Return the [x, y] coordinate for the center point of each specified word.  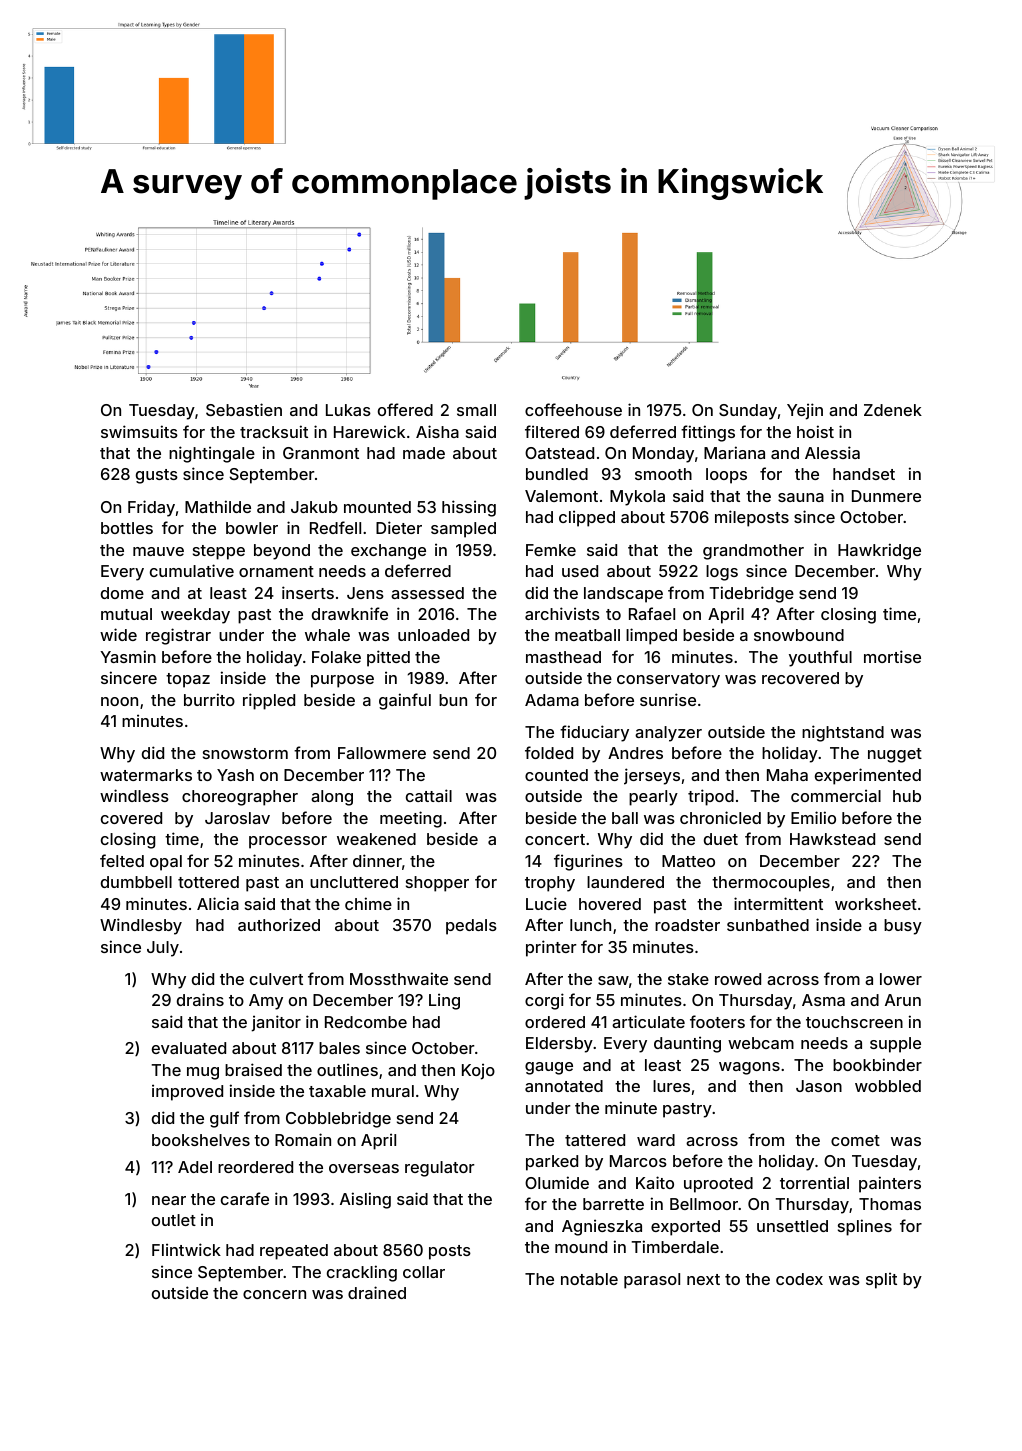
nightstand [843, 733]
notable [589, 1279]
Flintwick [186, 1249]
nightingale [212, 454]
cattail [429, 795]
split [881, 1280]
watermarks [146, 775]
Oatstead [559, 453]
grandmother [753, 552]
